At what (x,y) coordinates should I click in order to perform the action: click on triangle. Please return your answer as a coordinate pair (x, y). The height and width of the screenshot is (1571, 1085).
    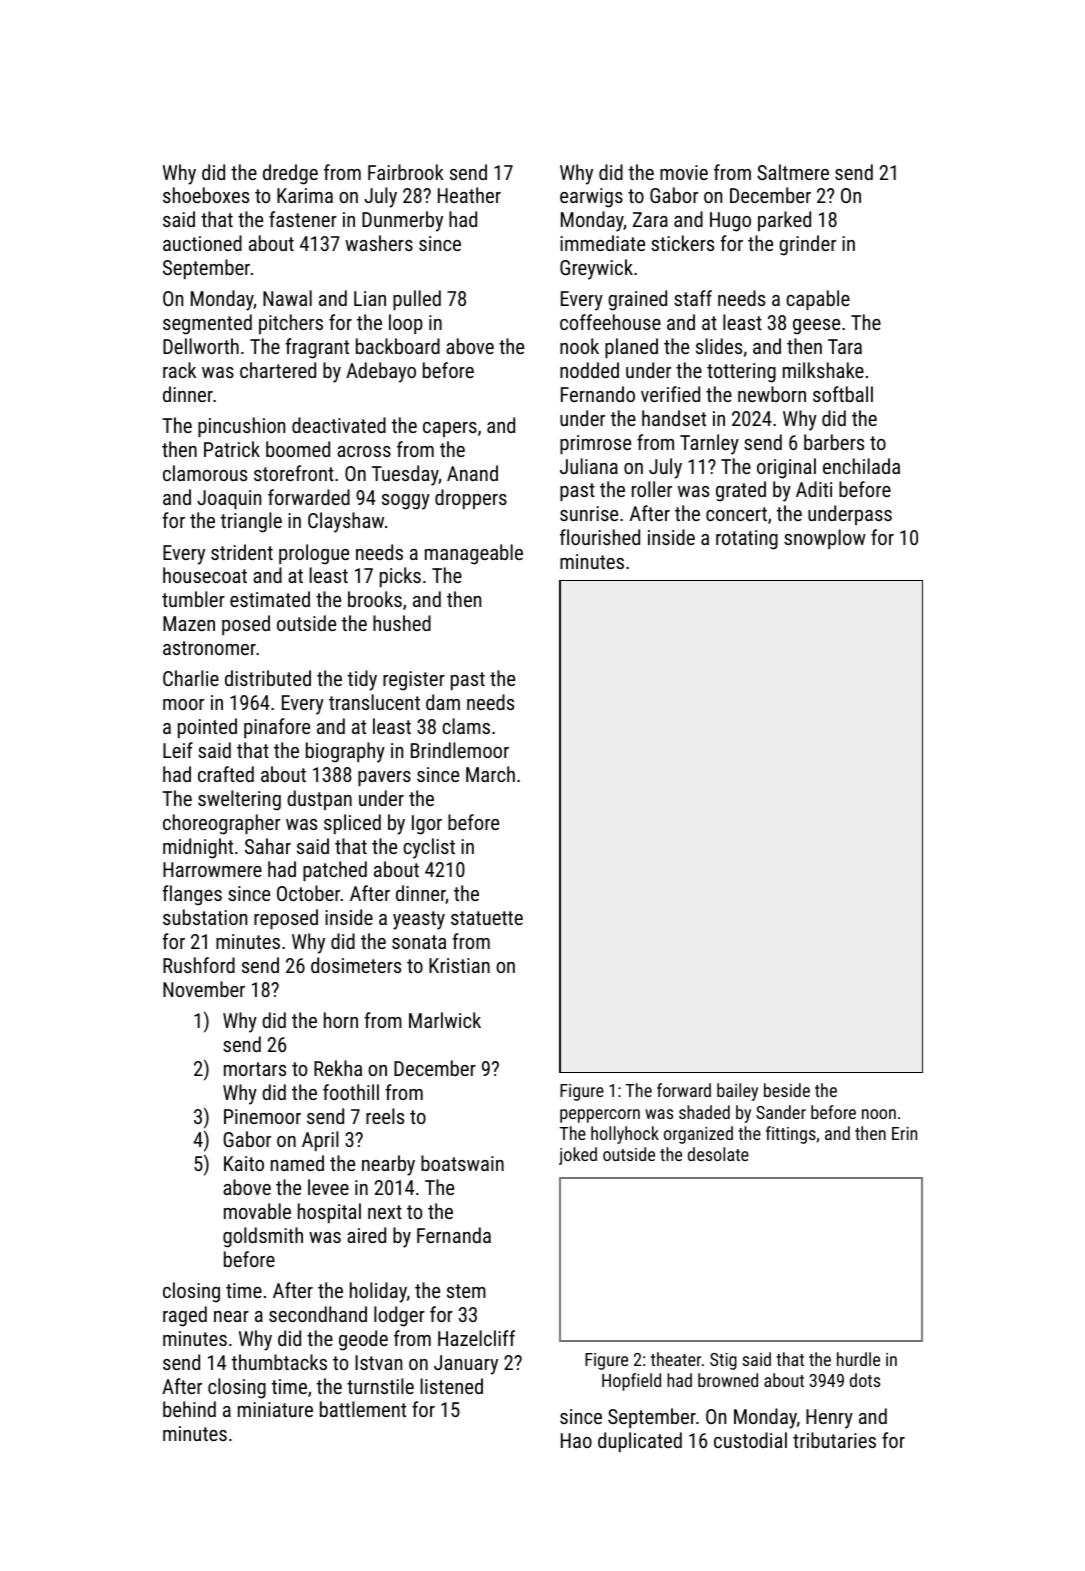
    Looking at the image, I should click on (251, 522).
